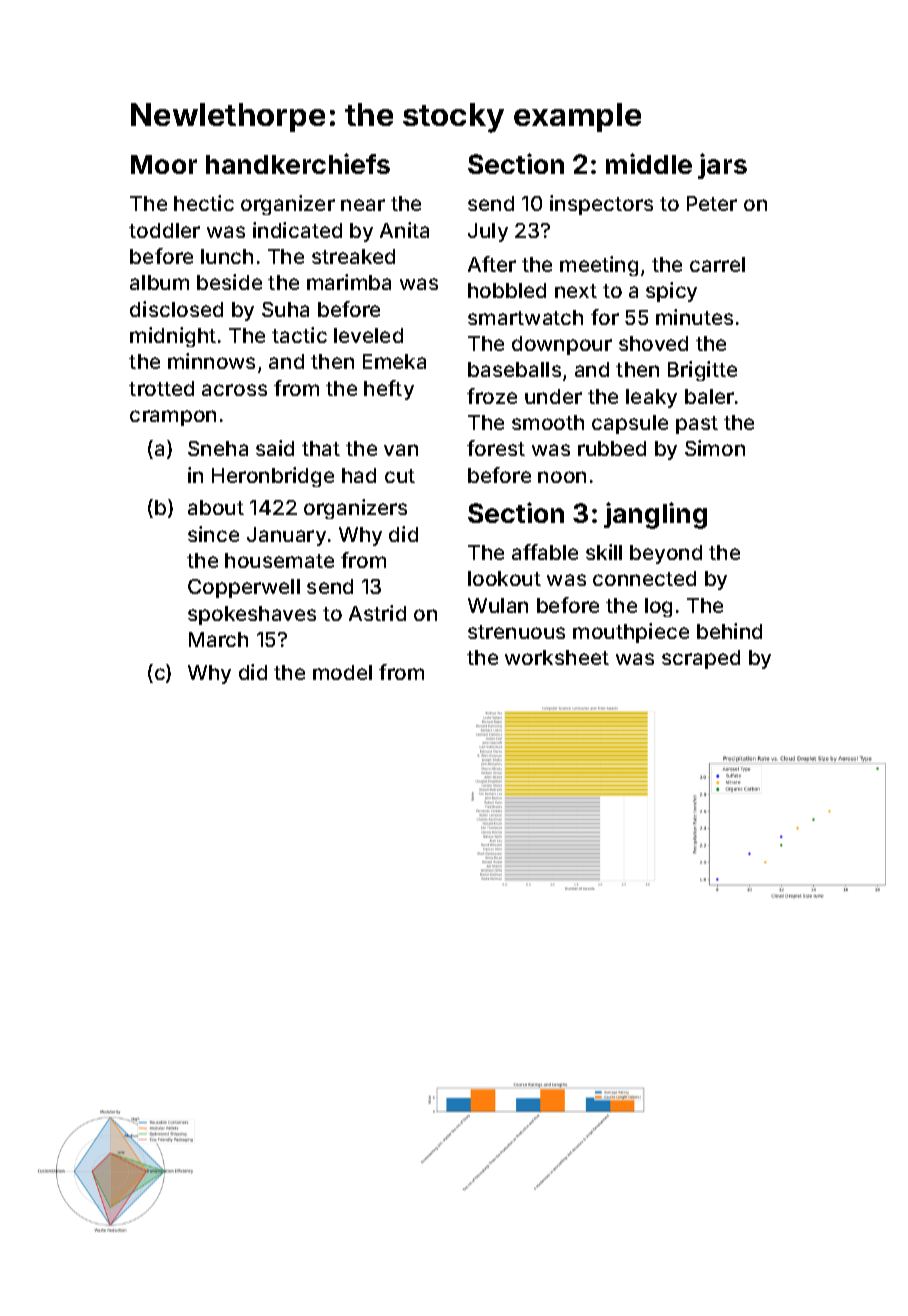 This document has width=908, height=1316. What do you see at coordinates (712, 203) in the document?
I see `Peter` at bounding box center [712, 203].
